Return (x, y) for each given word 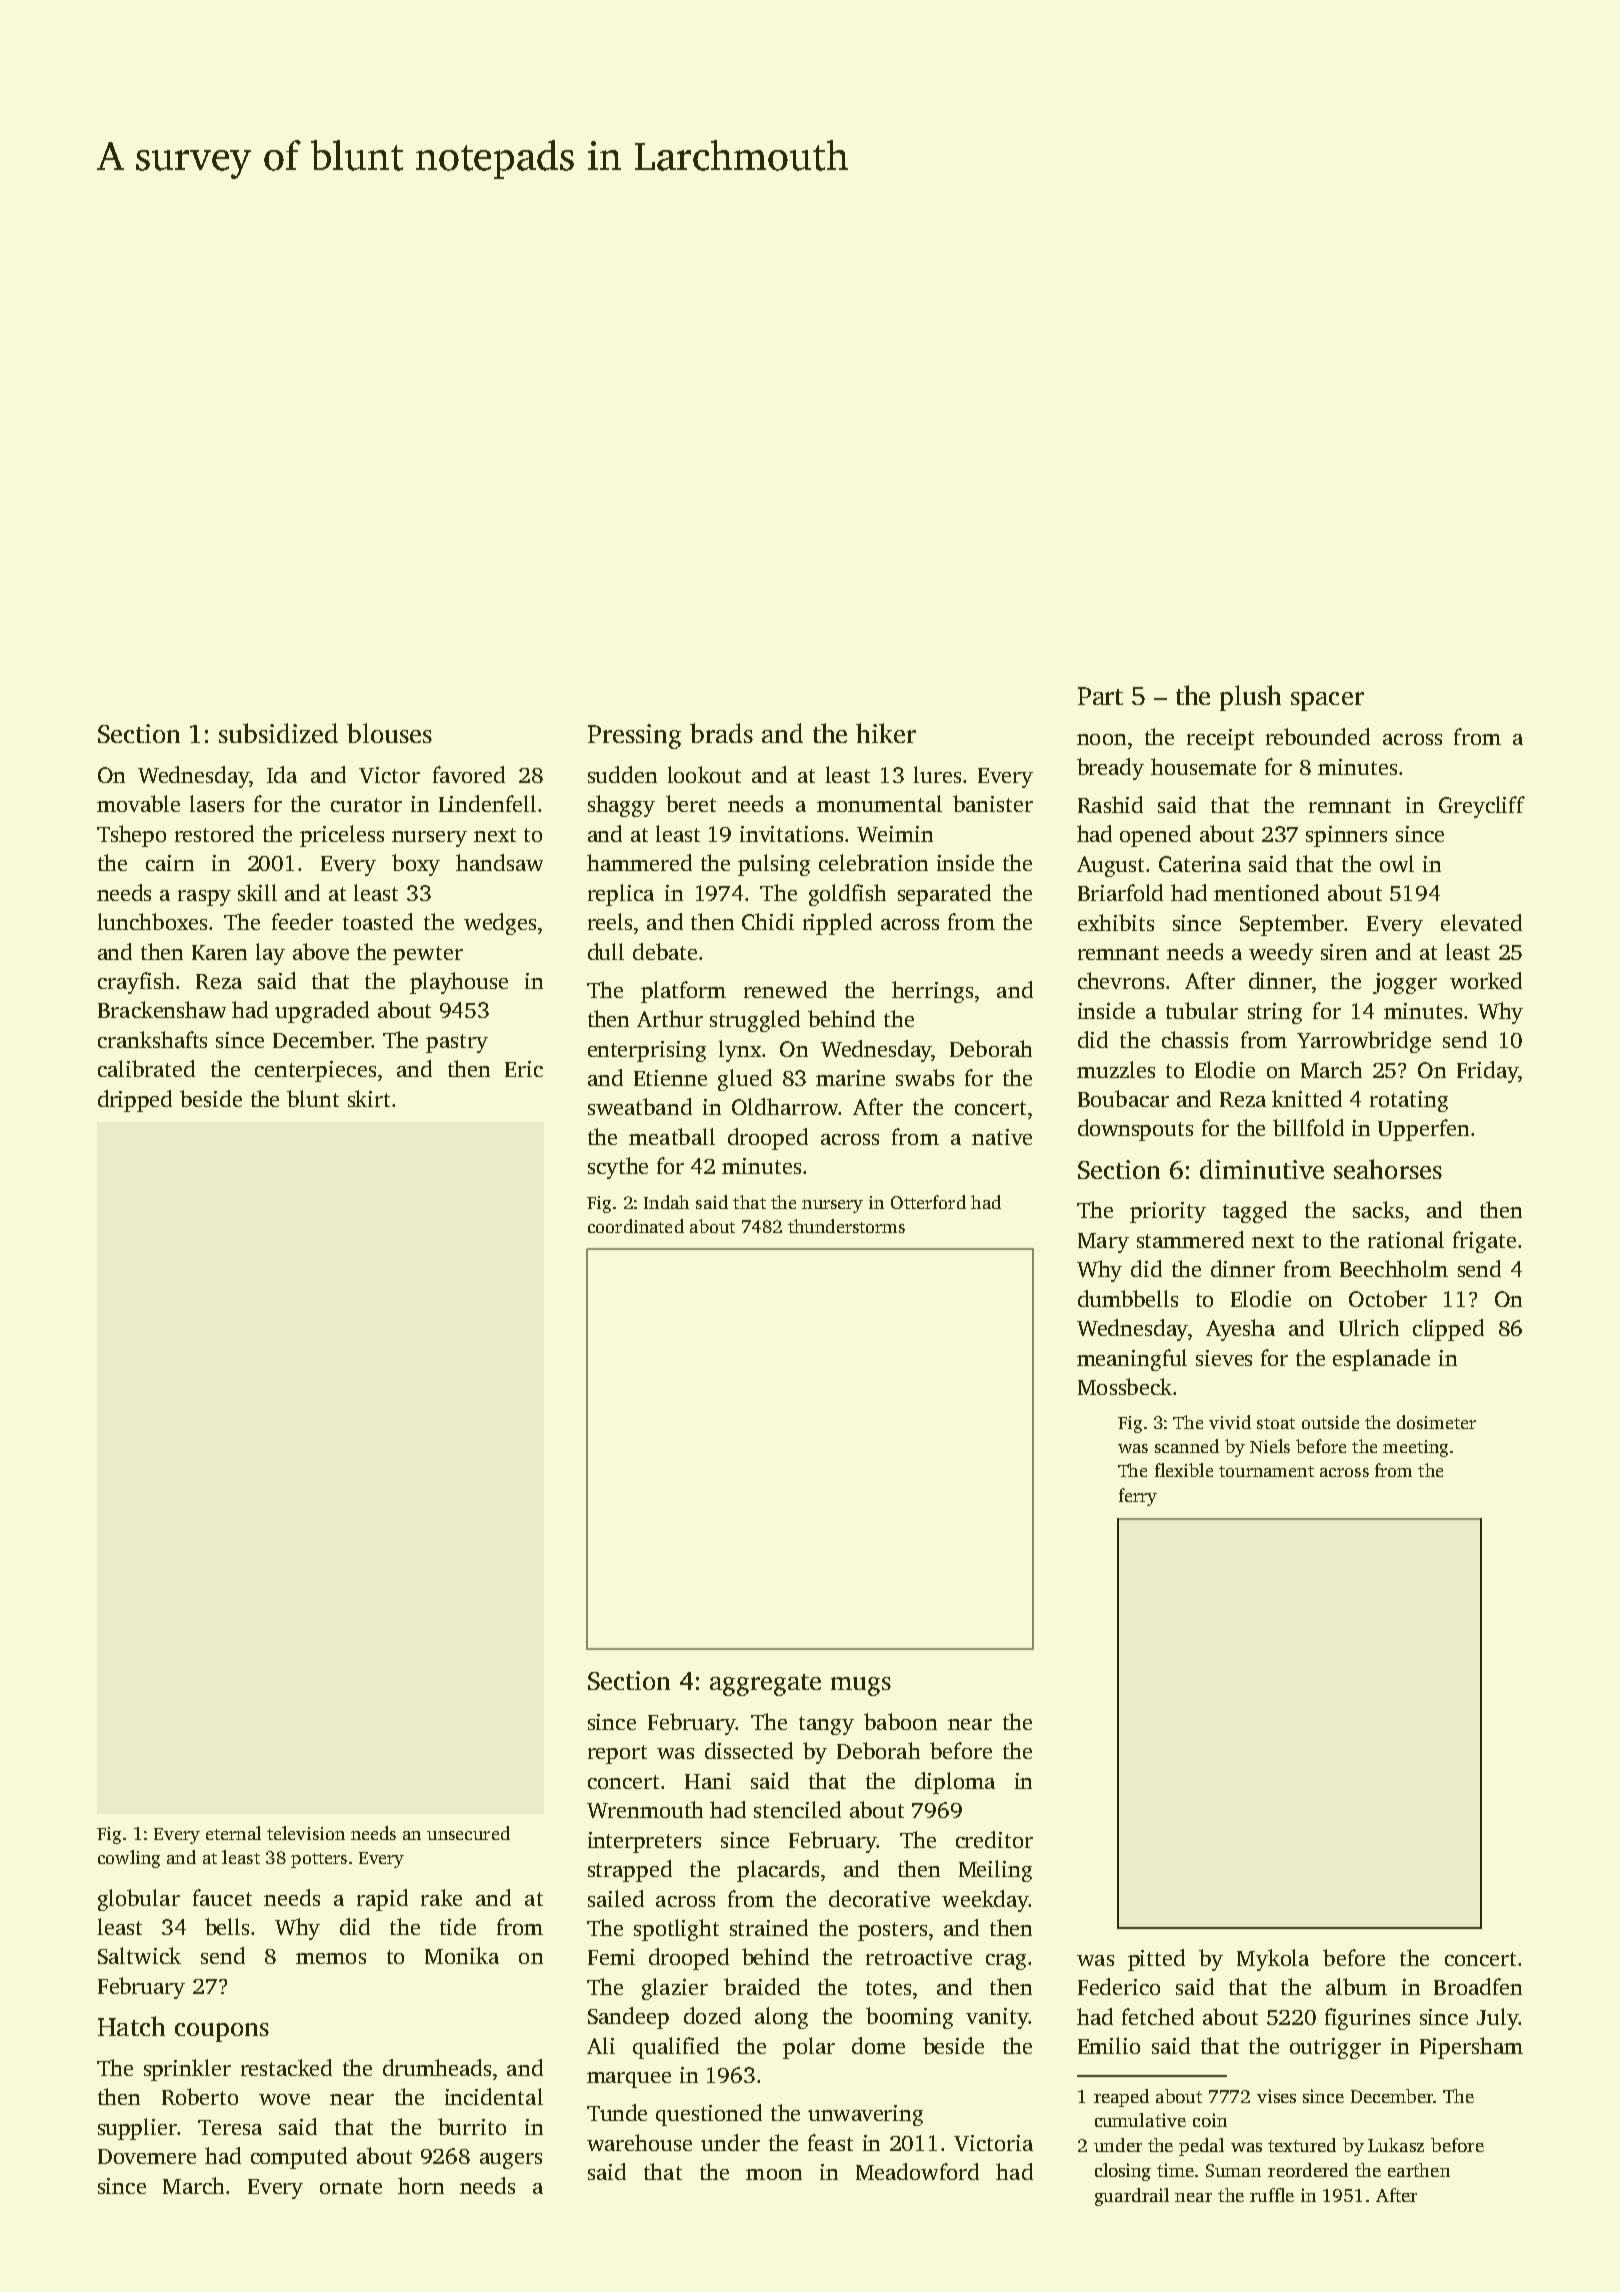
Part (1100, 696)
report (617, 1754)
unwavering (865, 2115)
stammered (1190, 1239)
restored (214, 833)
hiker (886, 733)
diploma (955, 1783)
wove (284, 2099)
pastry (457, 1043)
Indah (666, 1202)
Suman (1233, 2170)
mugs (861, 1686)
